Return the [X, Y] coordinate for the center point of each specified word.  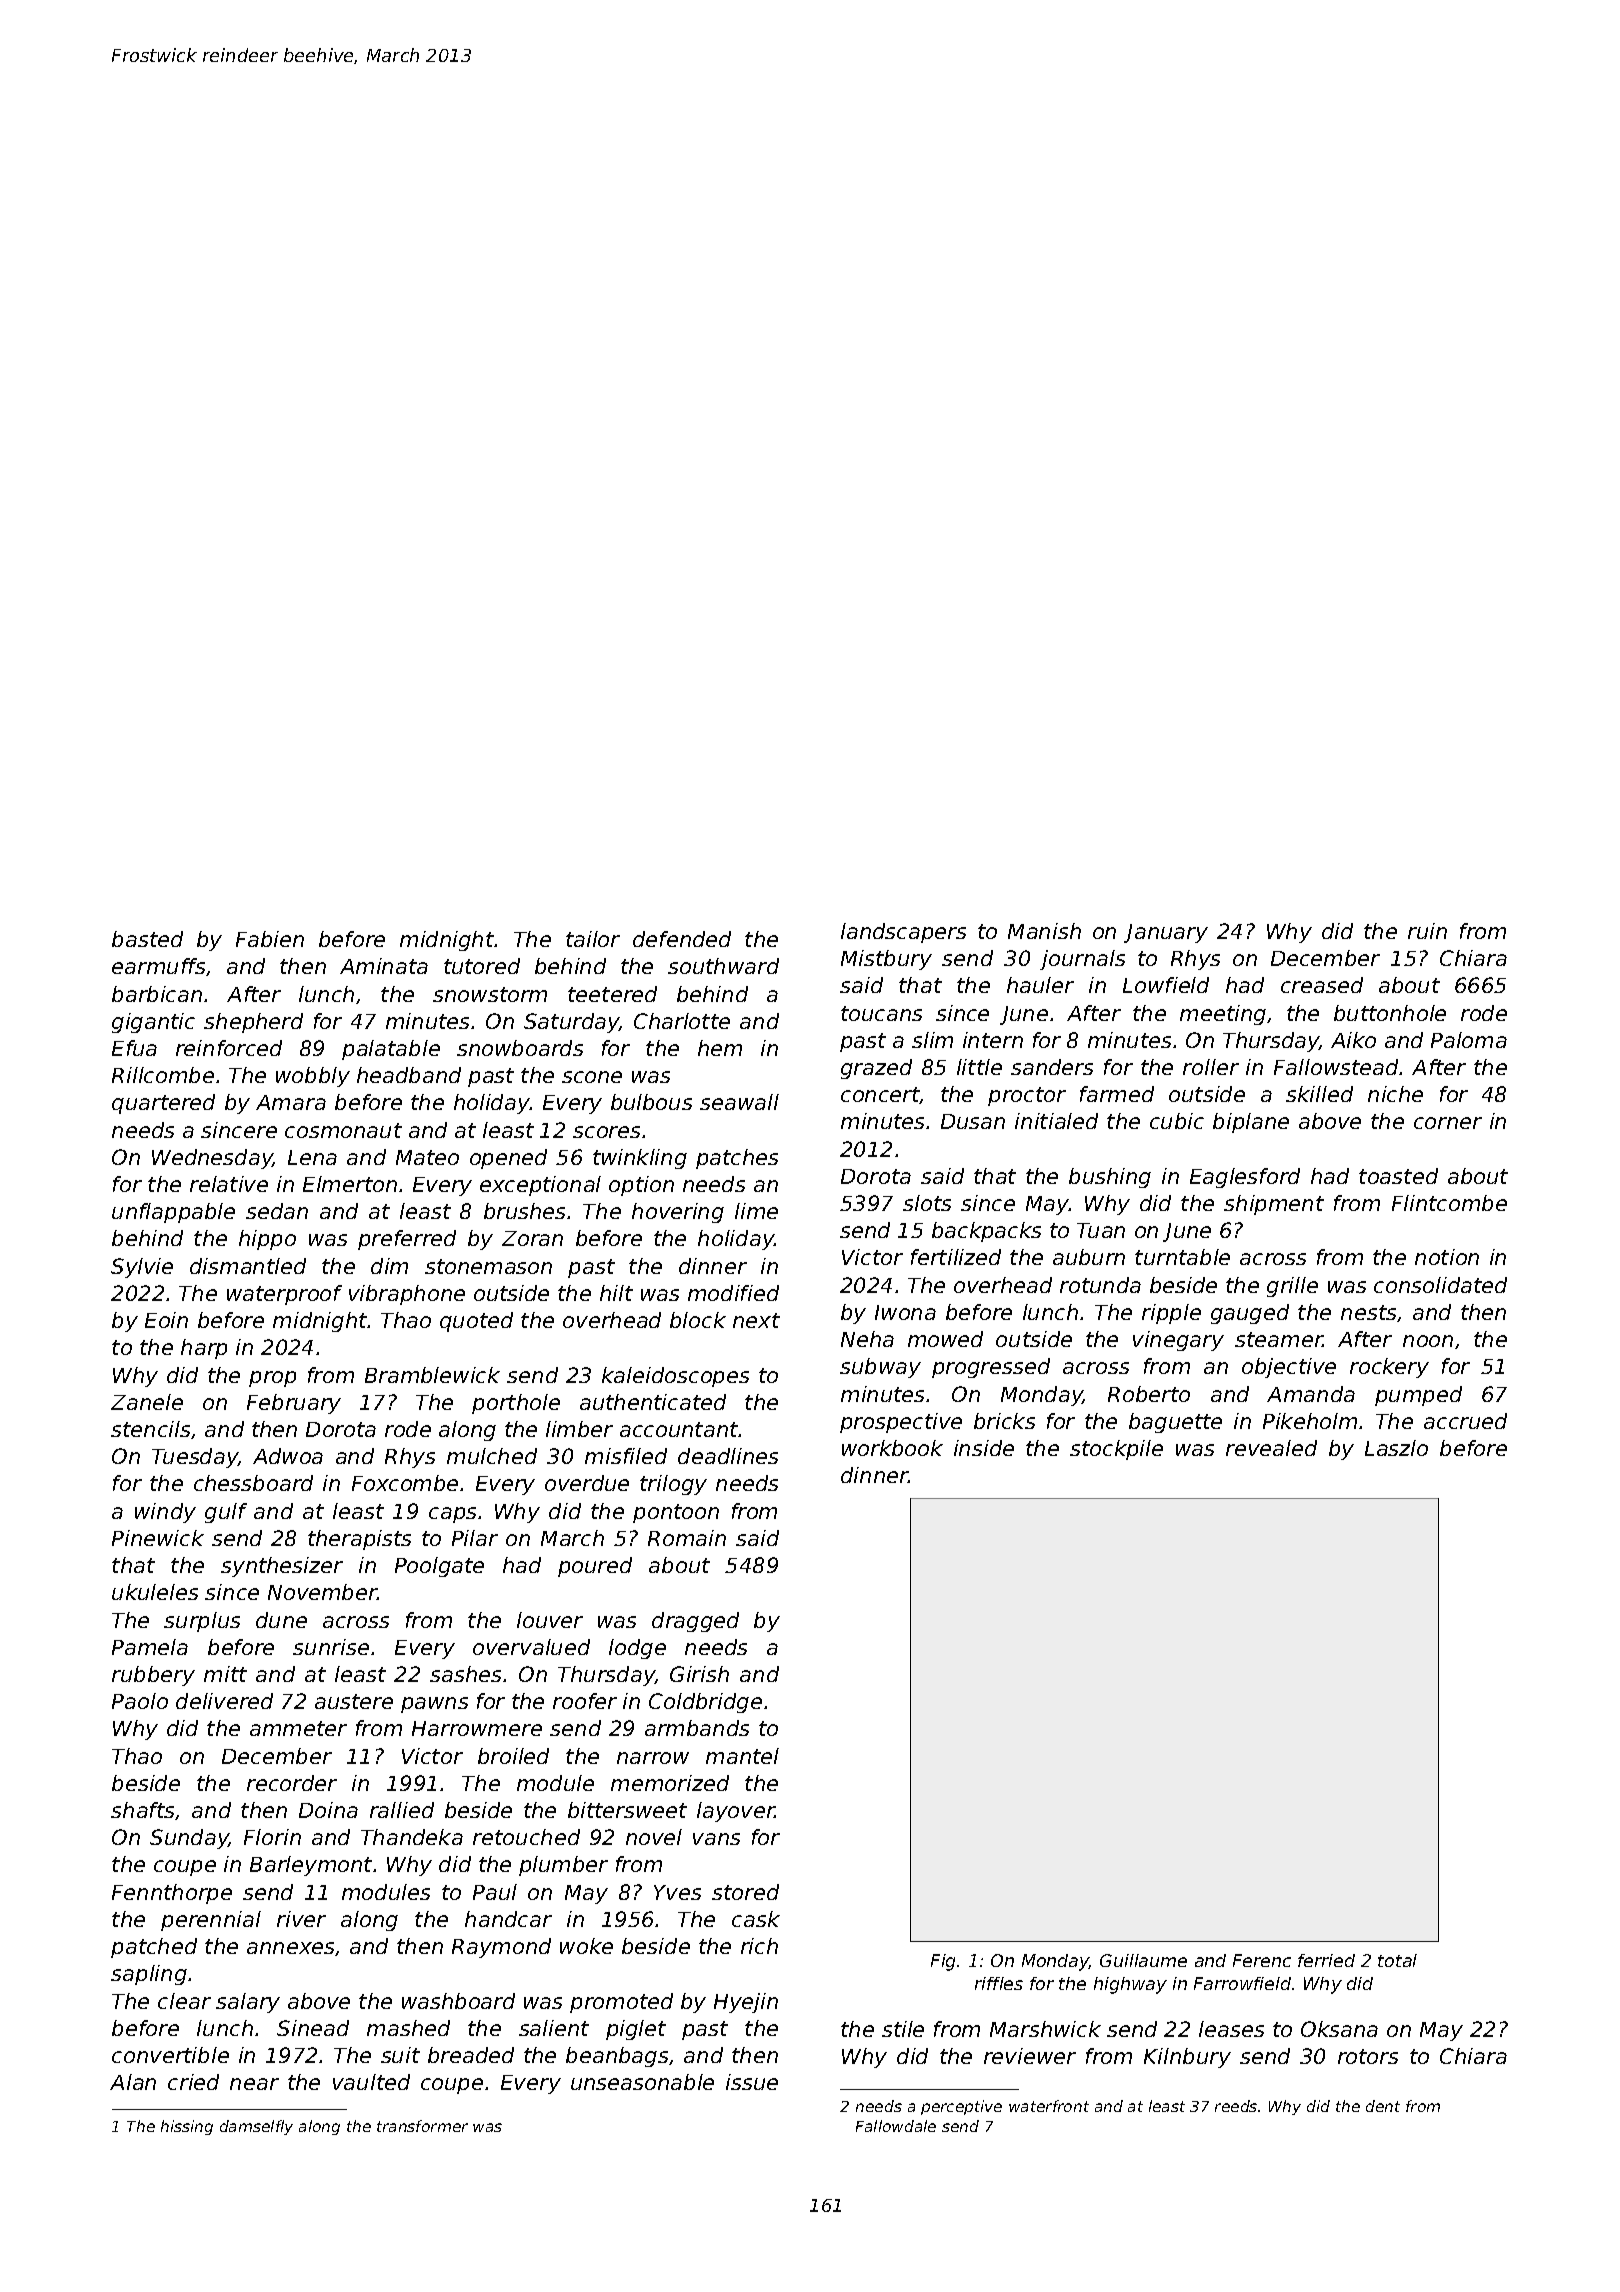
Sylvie [142, 1268]
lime [756, 1211]
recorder [292, 1783]
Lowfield [1166, 985]
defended [682, 939]
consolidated [1440, 1285]
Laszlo [1396, 1448]
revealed [1271, 1448]
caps [452, 1515]
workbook [892, 1448]
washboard [458, 2001]
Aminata [384, 966]
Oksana [1339, 2029]
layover [736, 1812]
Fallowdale [896, 2126]
